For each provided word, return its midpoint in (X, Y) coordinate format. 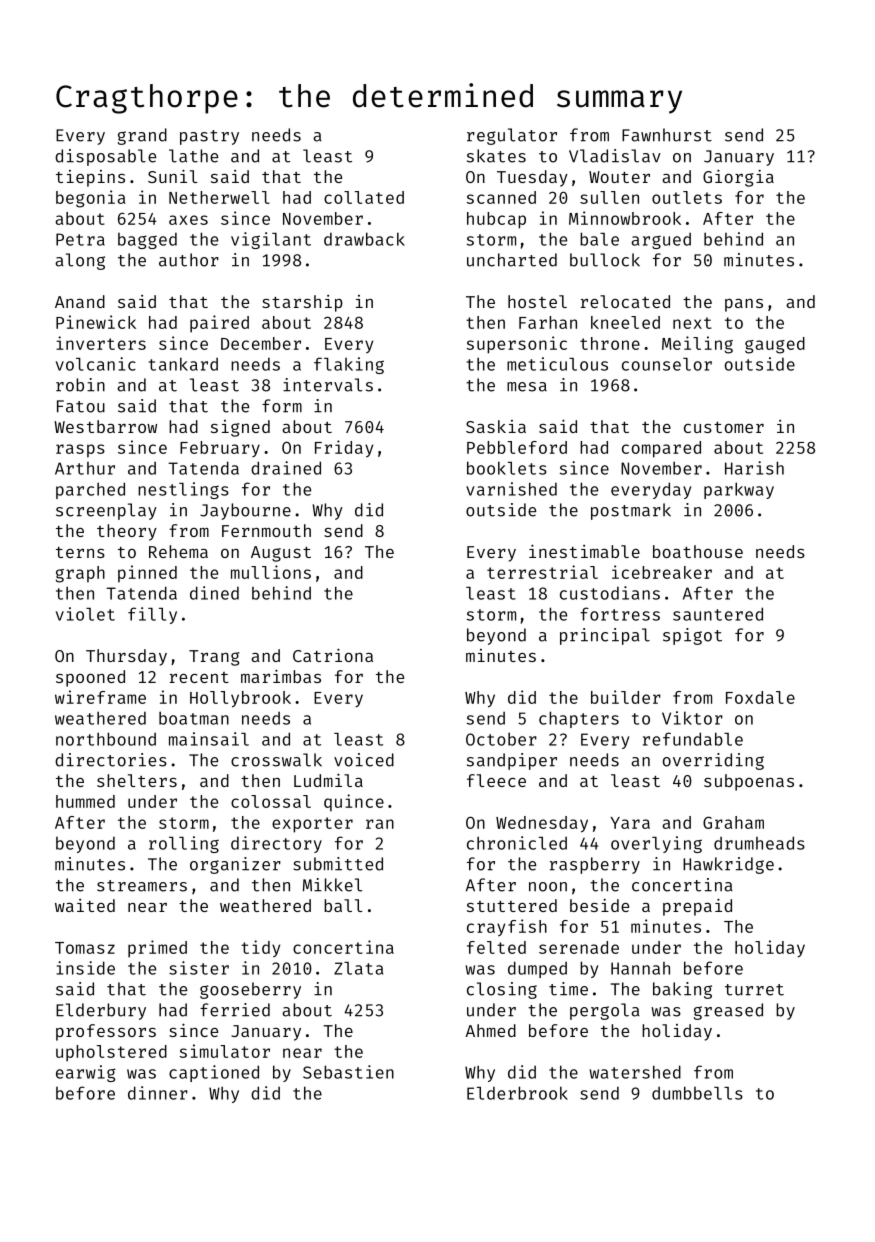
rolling (184, 844)
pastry (209, 137)
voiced (364, 760)
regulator (512, 136)
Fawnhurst (667, 135)
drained (286, 468)
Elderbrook (517, 1093)
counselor (667, 364)
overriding (713, 761)
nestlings (183, 490)
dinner (158, 1093)
